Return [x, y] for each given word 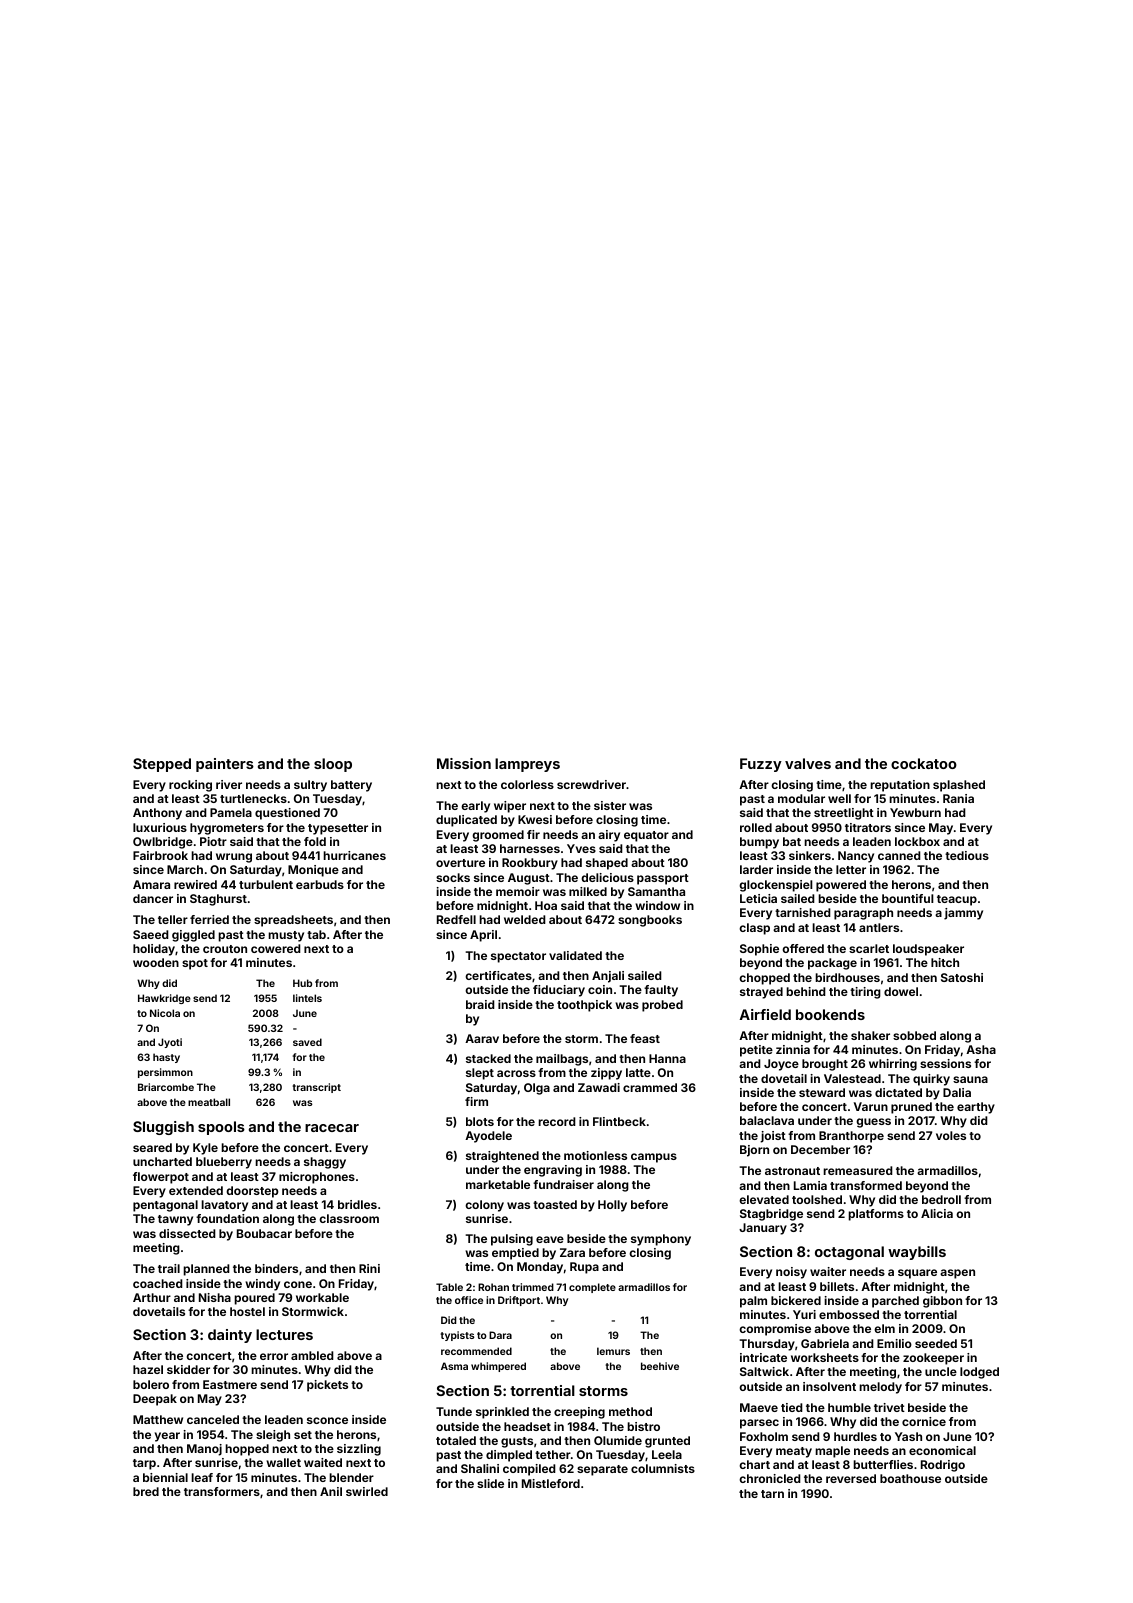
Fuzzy [761, 765]
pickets [327, 1386]
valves [808, 763]
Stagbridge [771, 1215]
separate [602, 1470]
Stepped [162, 765]
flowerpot [161, 1178]
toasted [555, 1204]
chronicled [770, 1478]
